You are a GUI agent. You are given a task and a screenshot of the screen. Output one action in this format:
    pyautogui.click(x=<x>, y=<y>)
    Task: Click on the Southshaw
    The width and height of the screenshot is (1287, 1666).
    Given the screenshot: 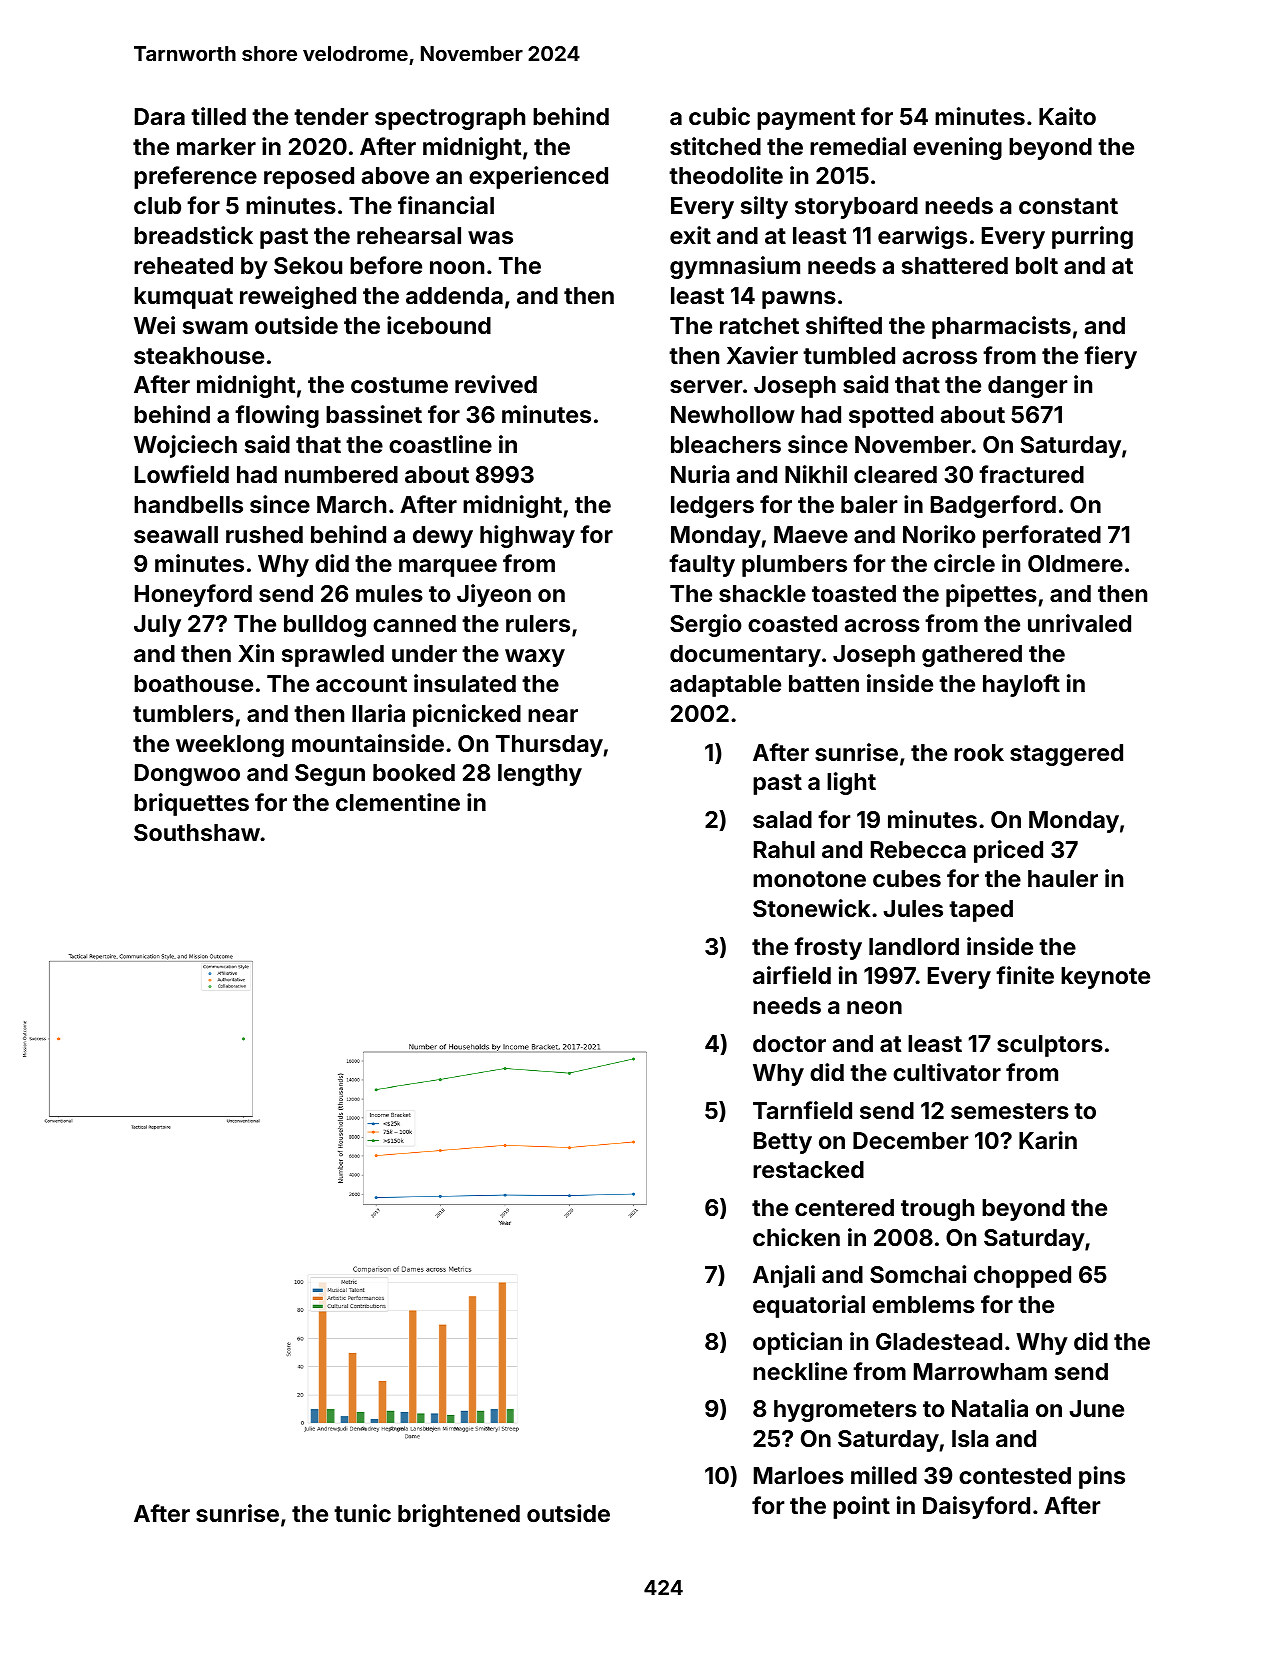 What is the action you would take?
    pyautogui.click(x=197, y=832)
